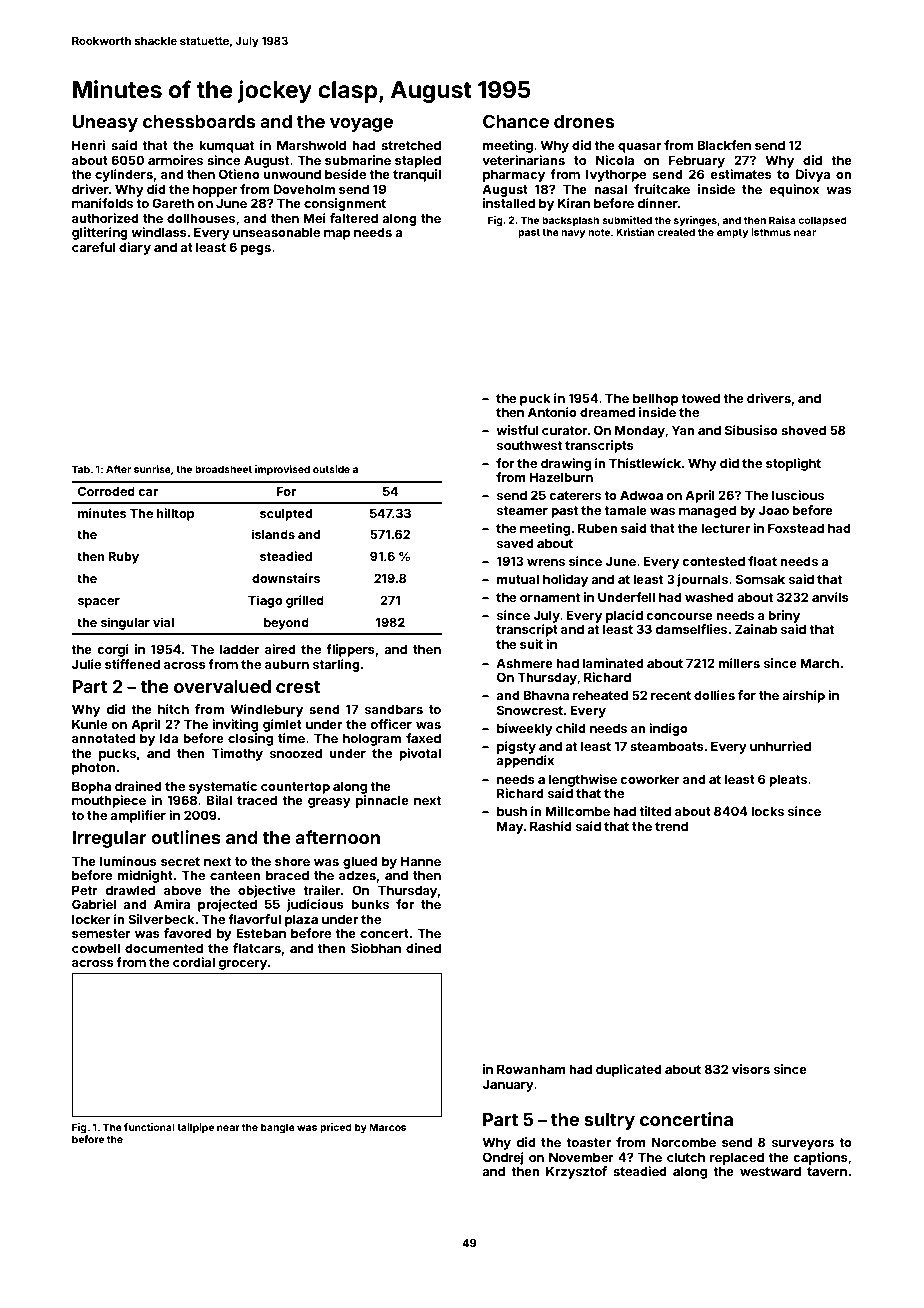 Image resolution: width=924 pixels, height=1308 pixels. What do you see at coordinates (195, 1128) in the screenshot?
I see `tailpipe` at bounding box center [195, 1128].
